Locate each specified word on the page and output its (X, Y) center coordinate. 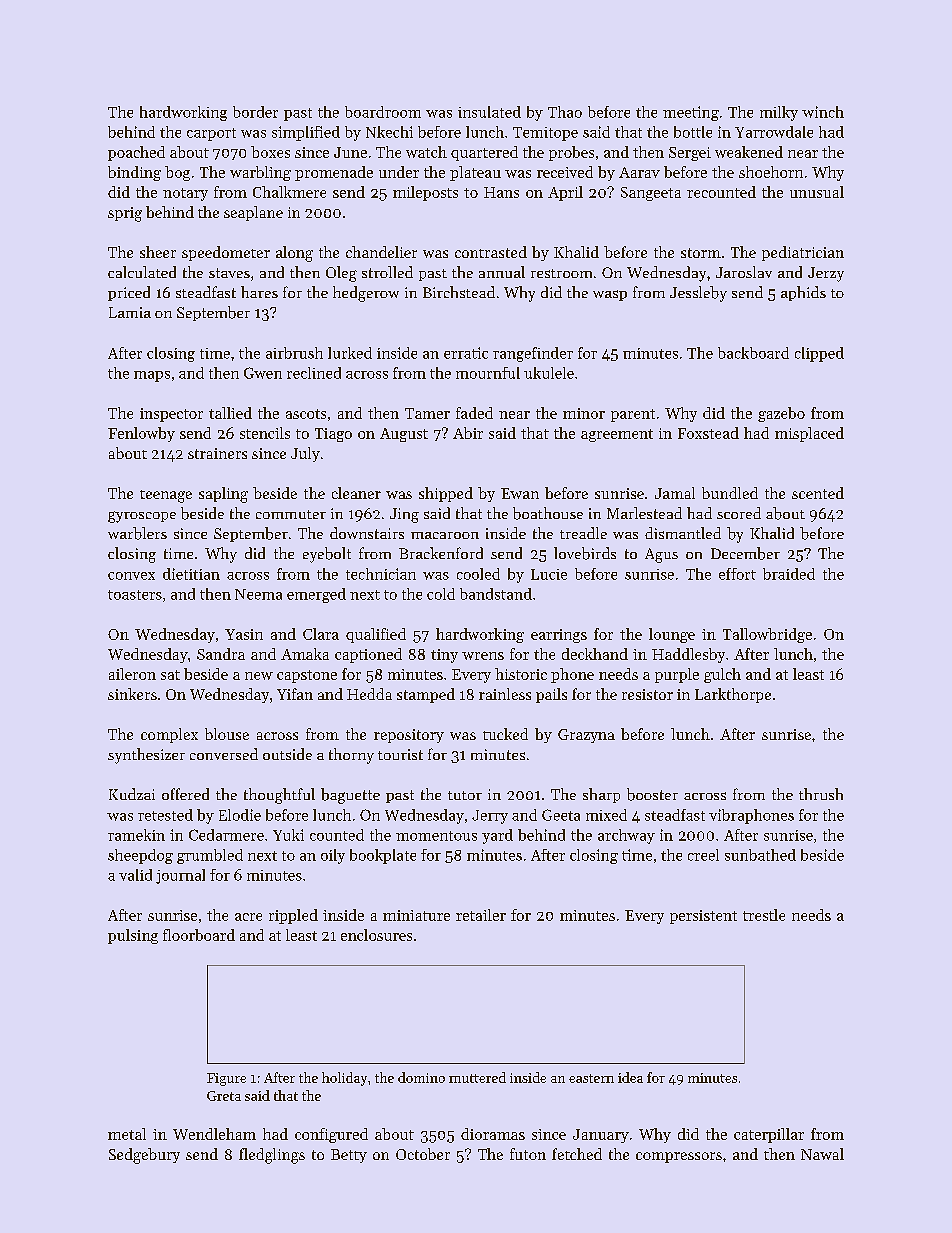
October (423, 1154)
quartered (484, 153)
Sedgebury (144, 1156)
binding (134, 173)
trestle (764, 915)
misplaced (809, 434)
